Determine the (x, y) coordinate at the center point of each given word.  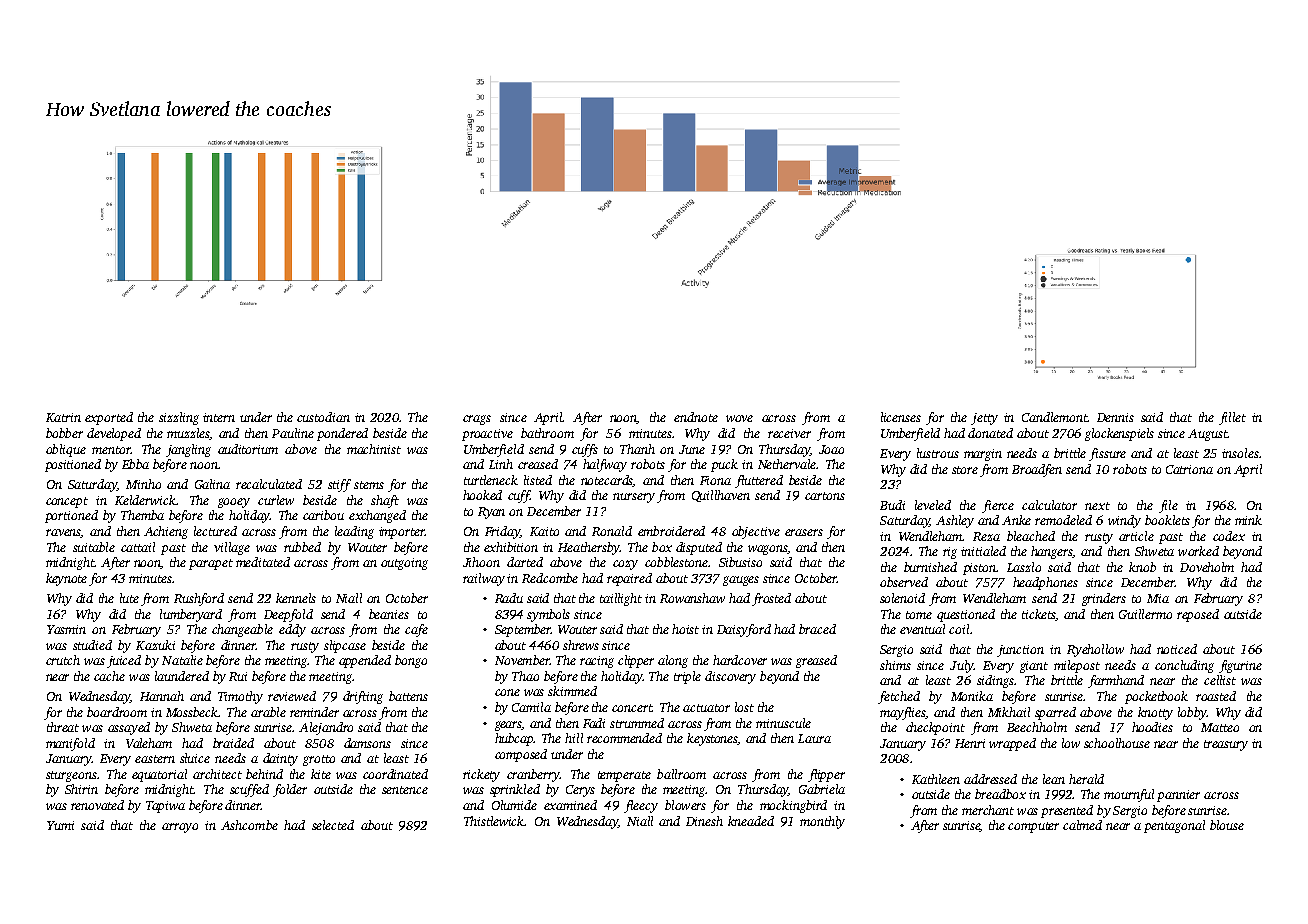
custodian (323, 417)
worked (1198, 551)
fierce (998, 506)
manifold (70, 744)
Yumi (60, 825)
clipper (636, 661)
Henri (970, 743)
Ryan (491, 513)
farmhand (1116, 681)
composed (521, 755)
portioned (71, 516)
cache (109, 676)
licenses (901, 417)
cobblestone (676, 562)
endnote (696, 417)
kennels (296, 598)
